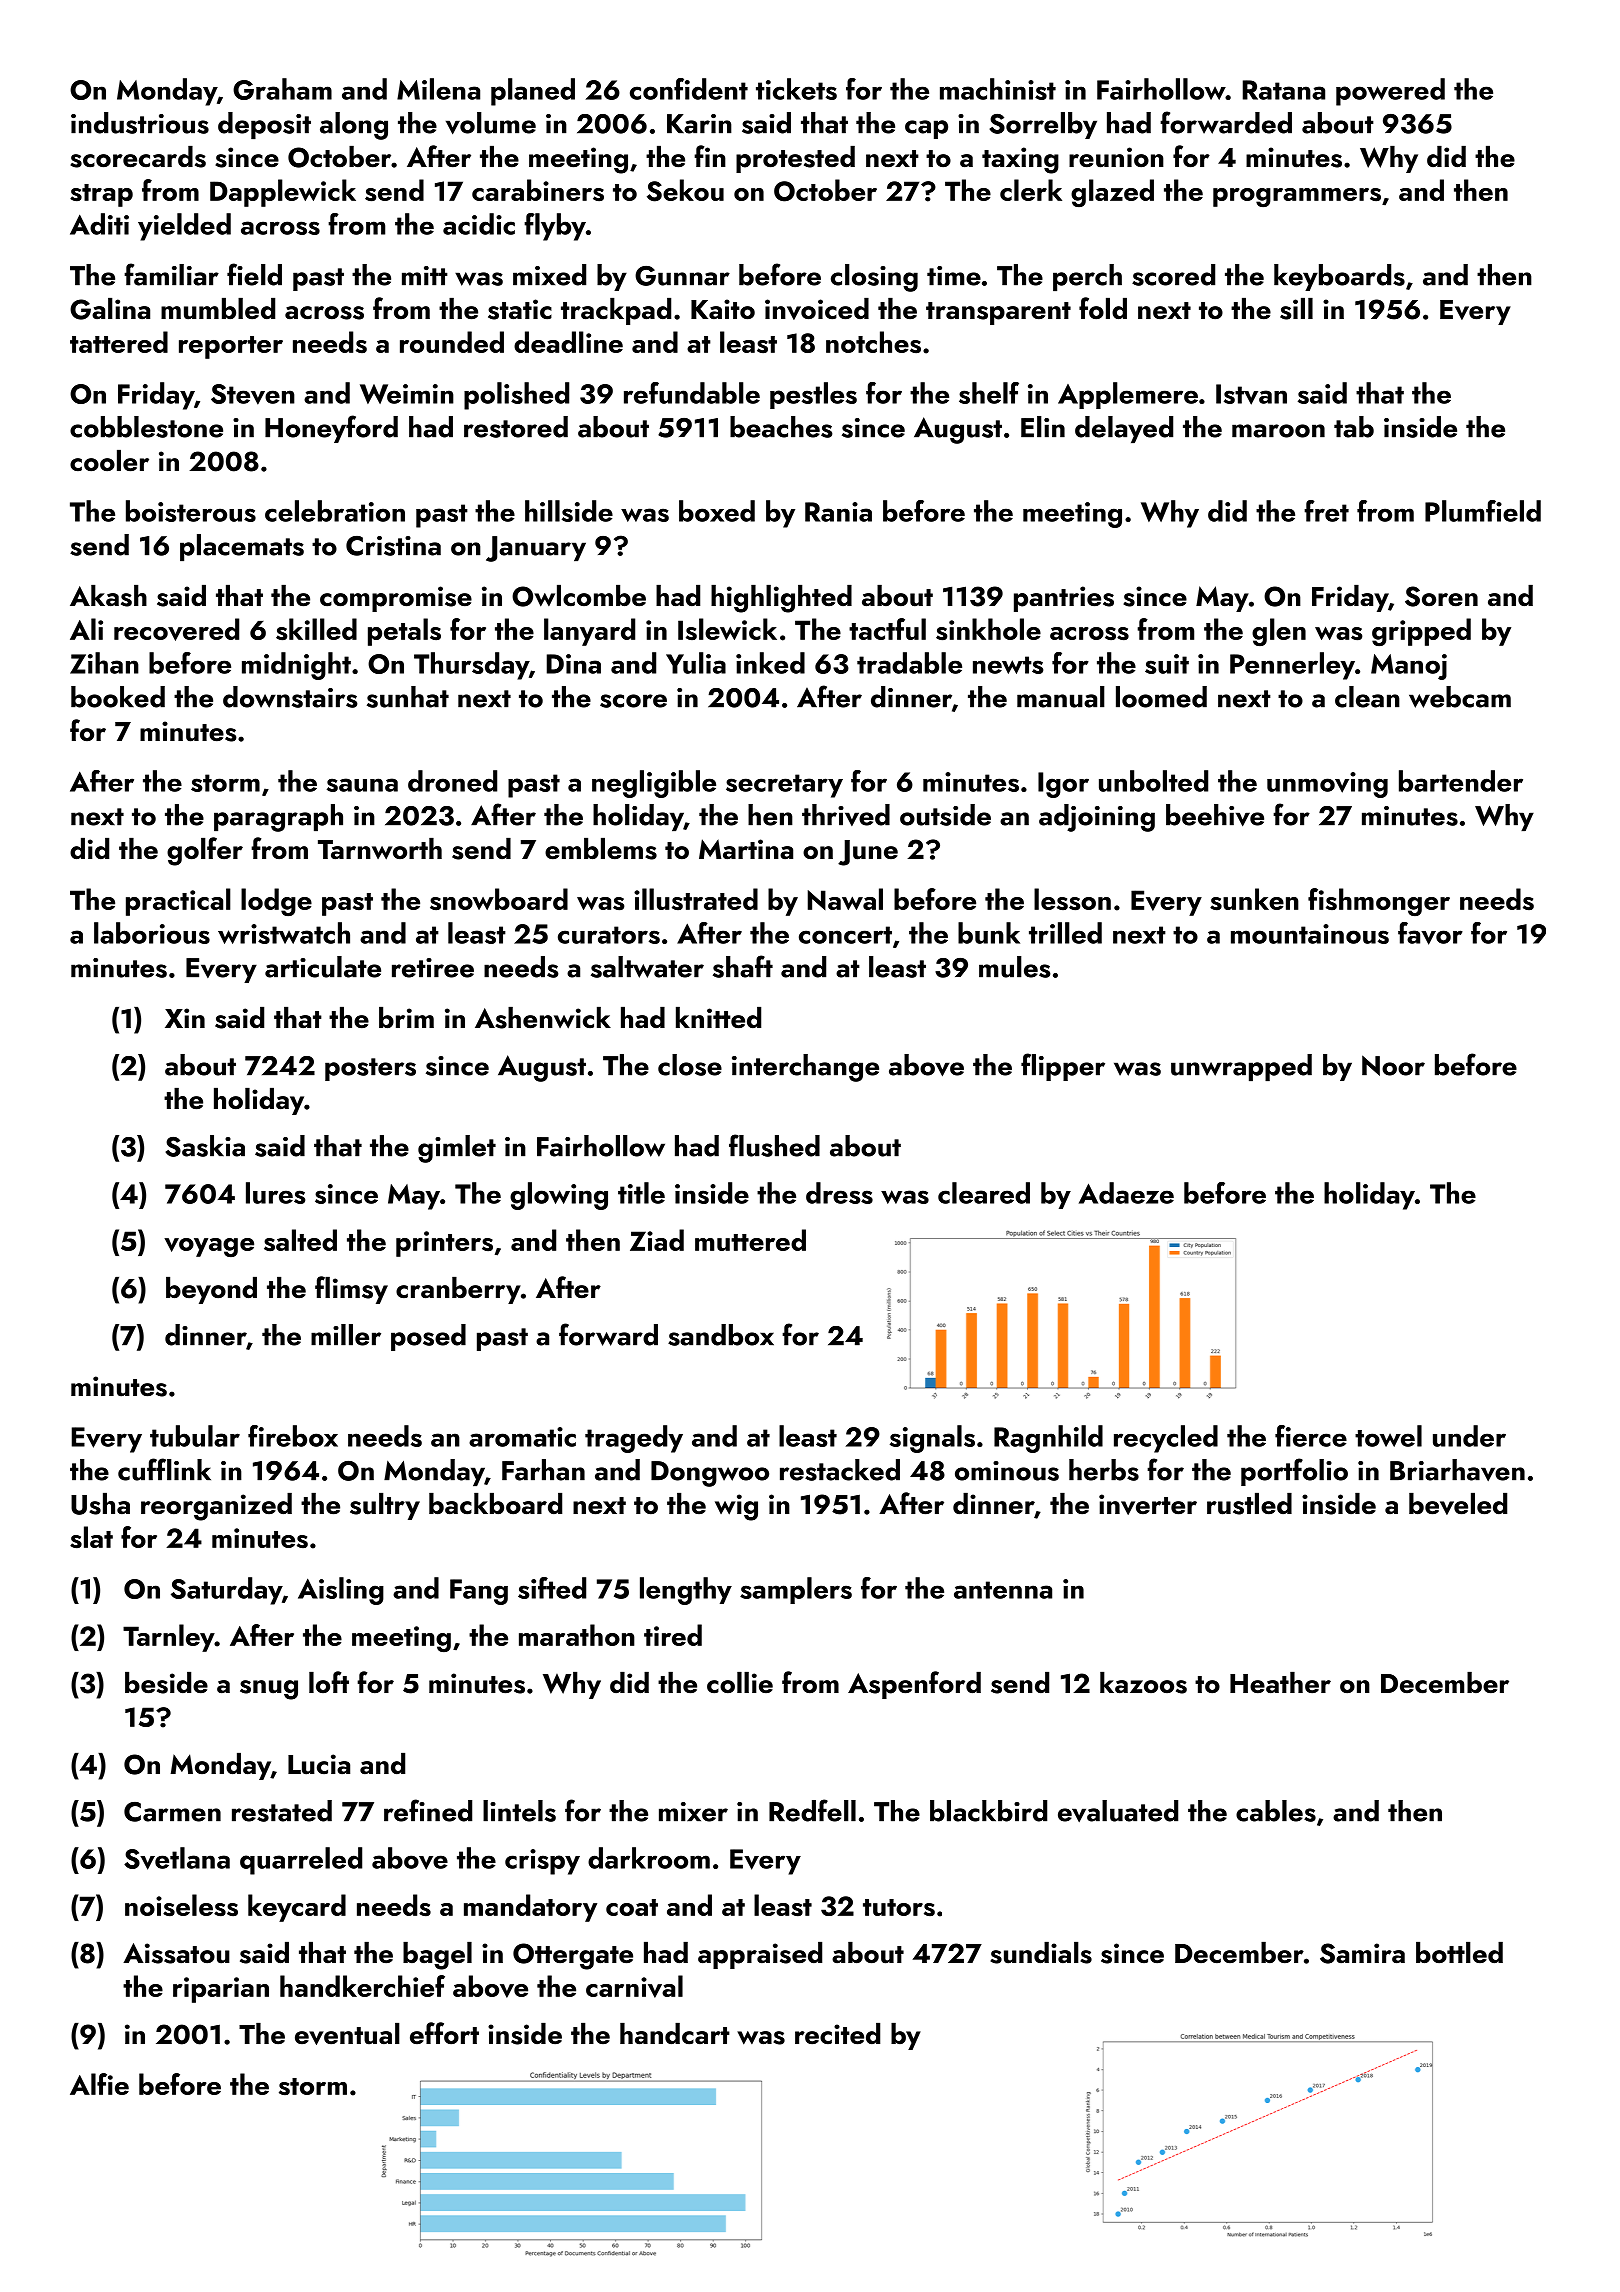  Describe the element at coordinates (838, 512) in the screenshot. I see `Rania` at that location.
